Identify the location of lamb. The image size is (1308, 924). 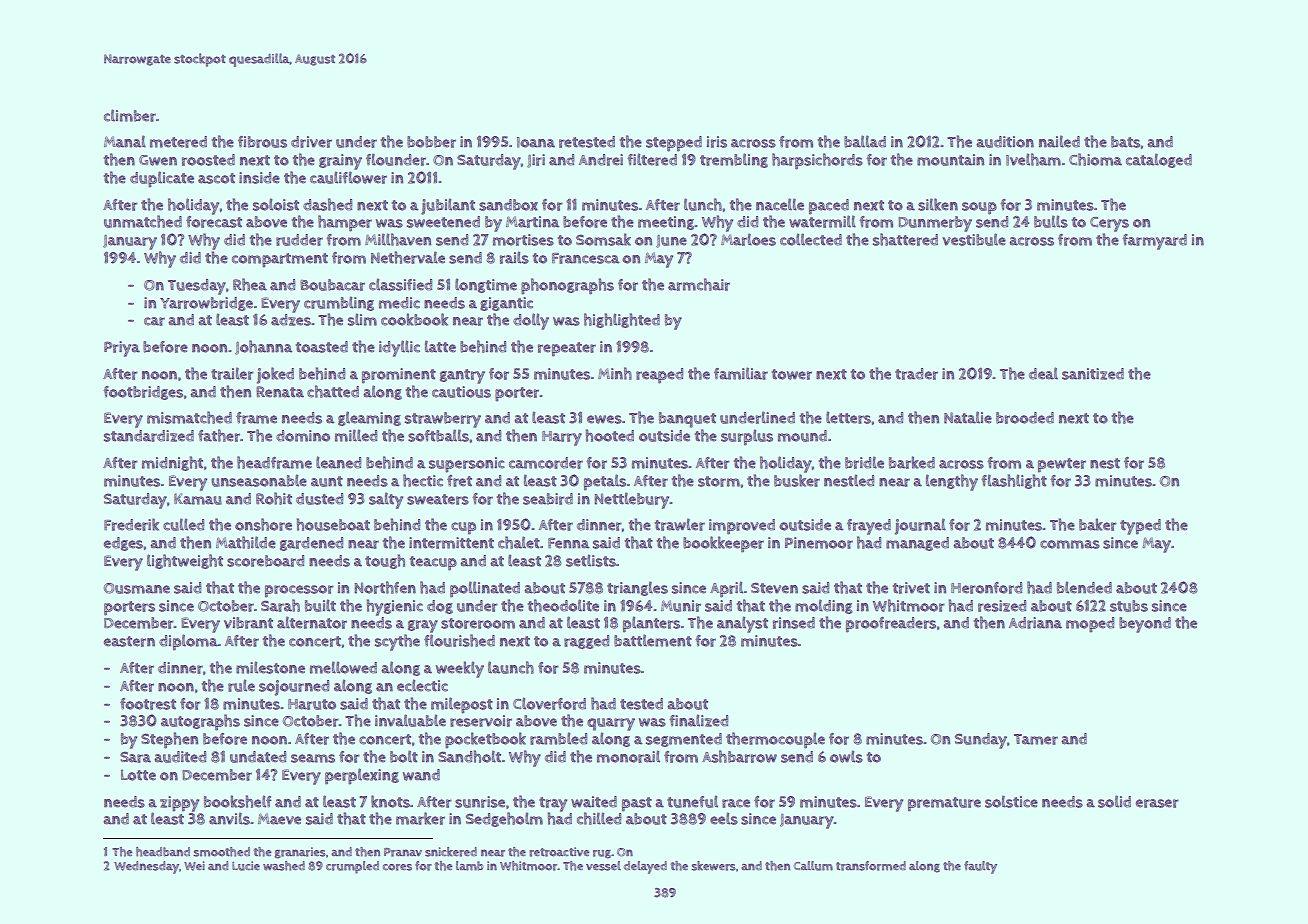
(469, 866).
